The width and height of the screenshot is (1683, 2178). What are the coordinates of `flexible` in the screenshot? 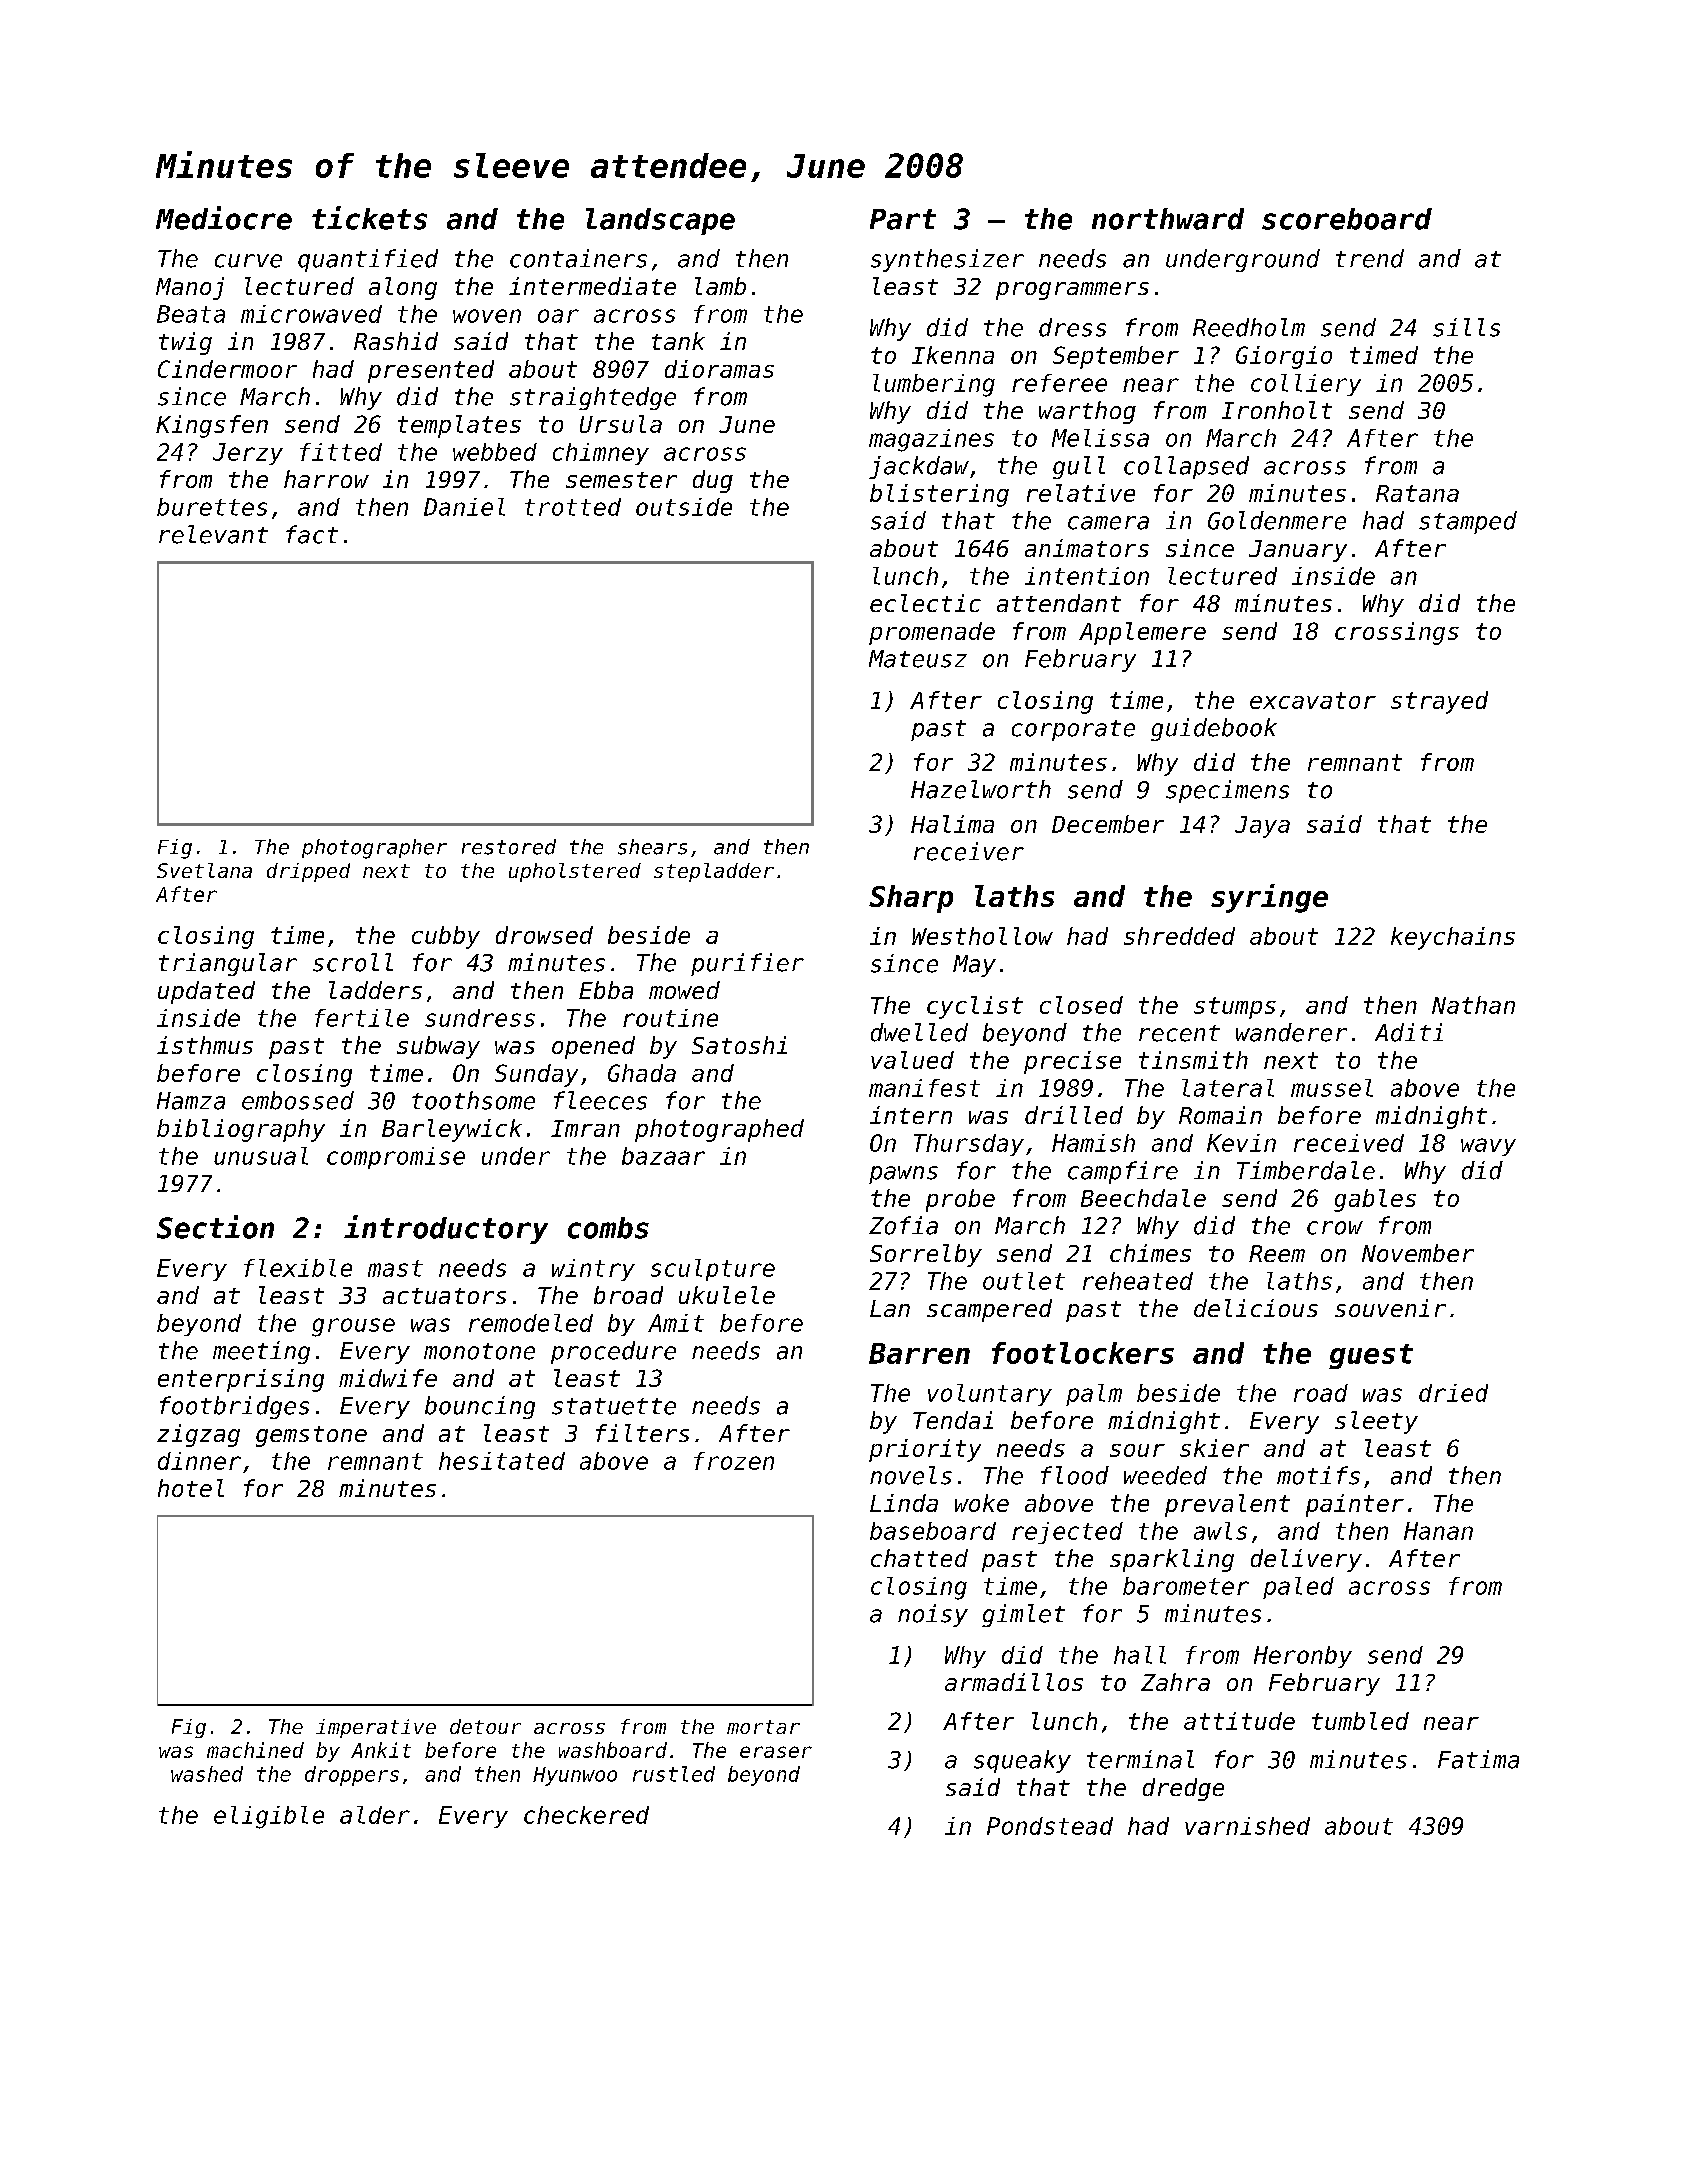 It's located at (298, 1268).
